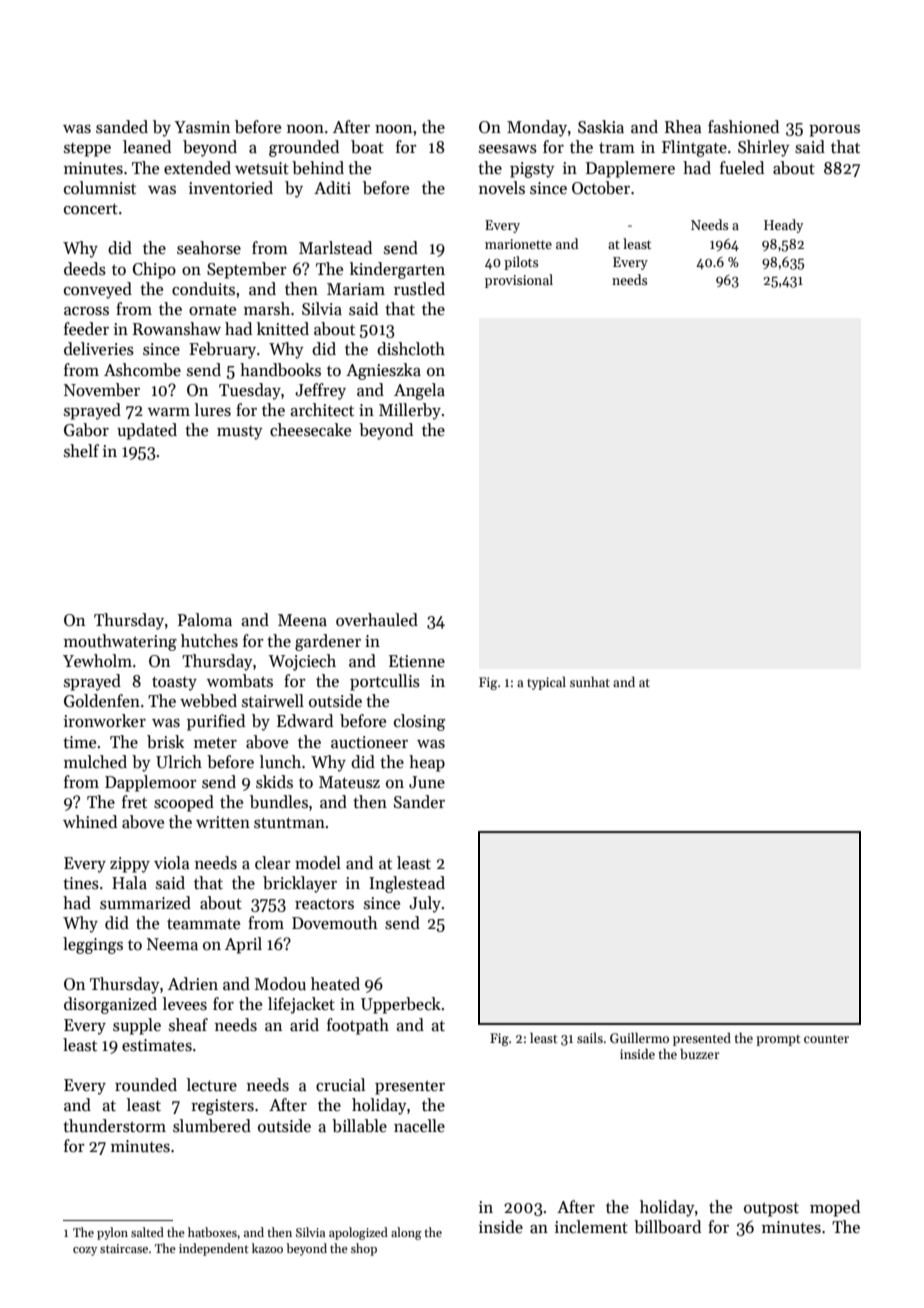 This screenshot has width=924, height=1308. I want to click on pilots, so click(521, 263).
